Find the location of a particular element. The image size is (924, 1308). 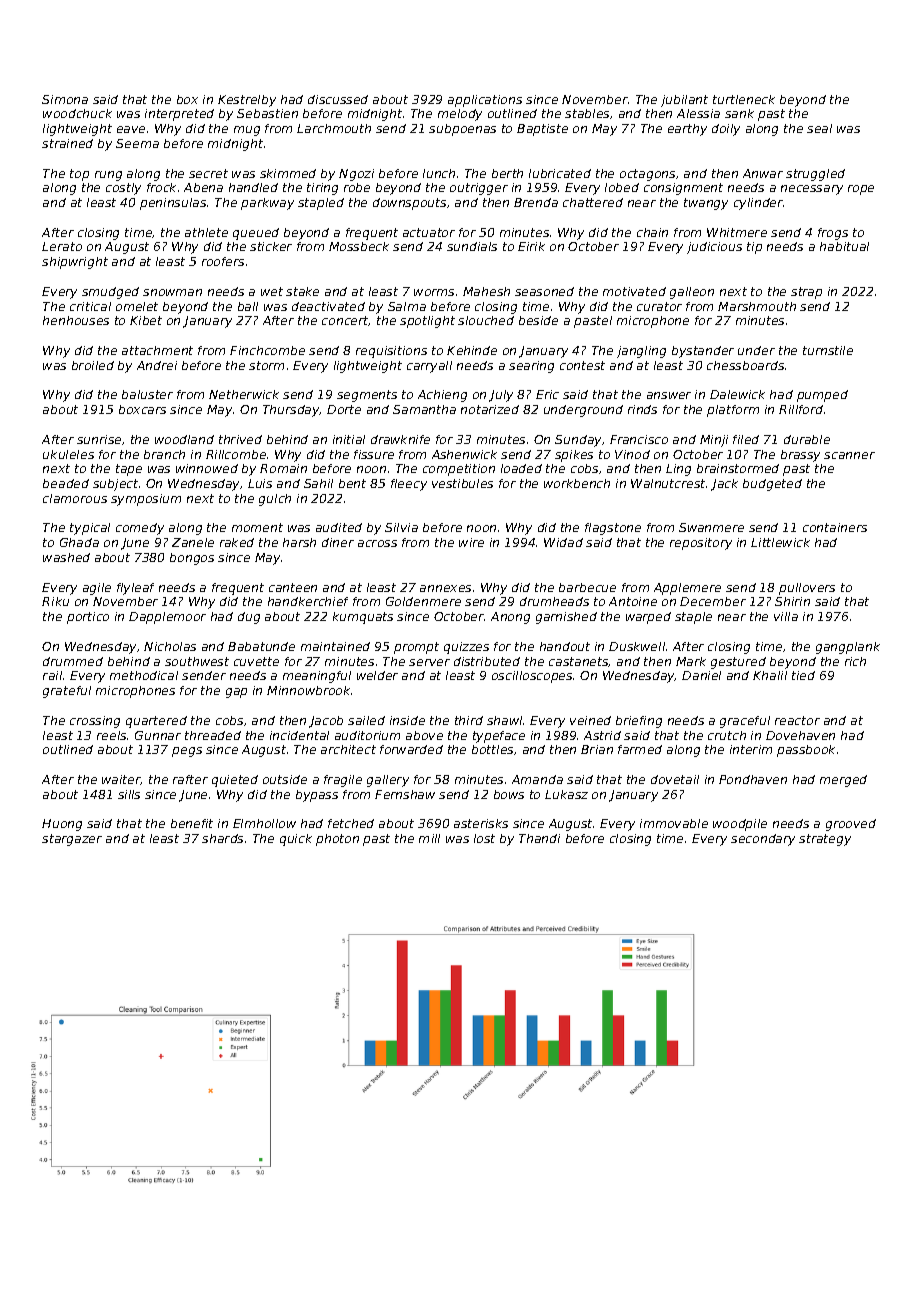

Larchmouth is located at coordinates (334, 128).
